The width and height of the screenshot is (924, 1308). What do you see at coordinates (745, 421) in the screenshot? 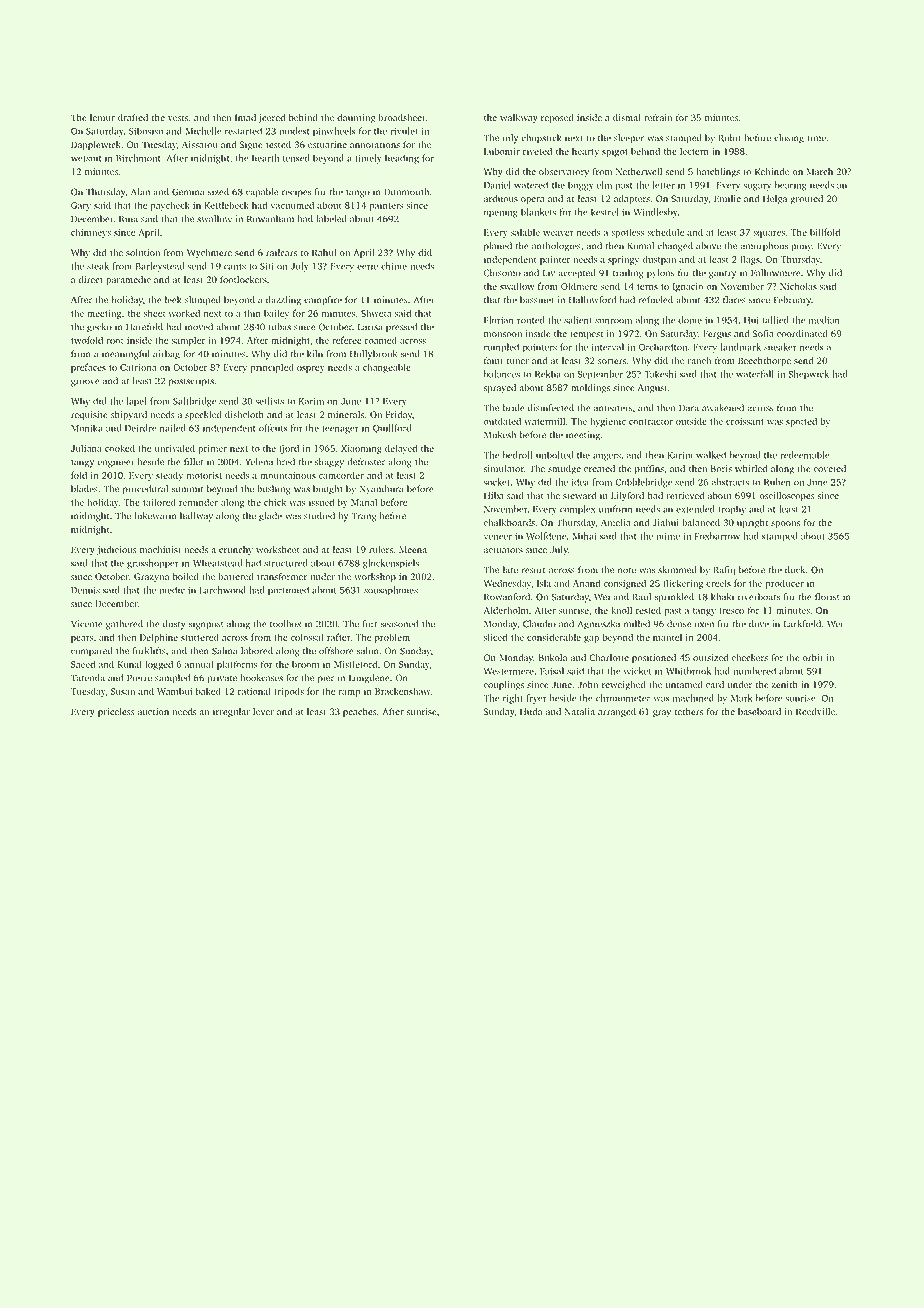
I see `croissant` at bounding box center [745, 421].
